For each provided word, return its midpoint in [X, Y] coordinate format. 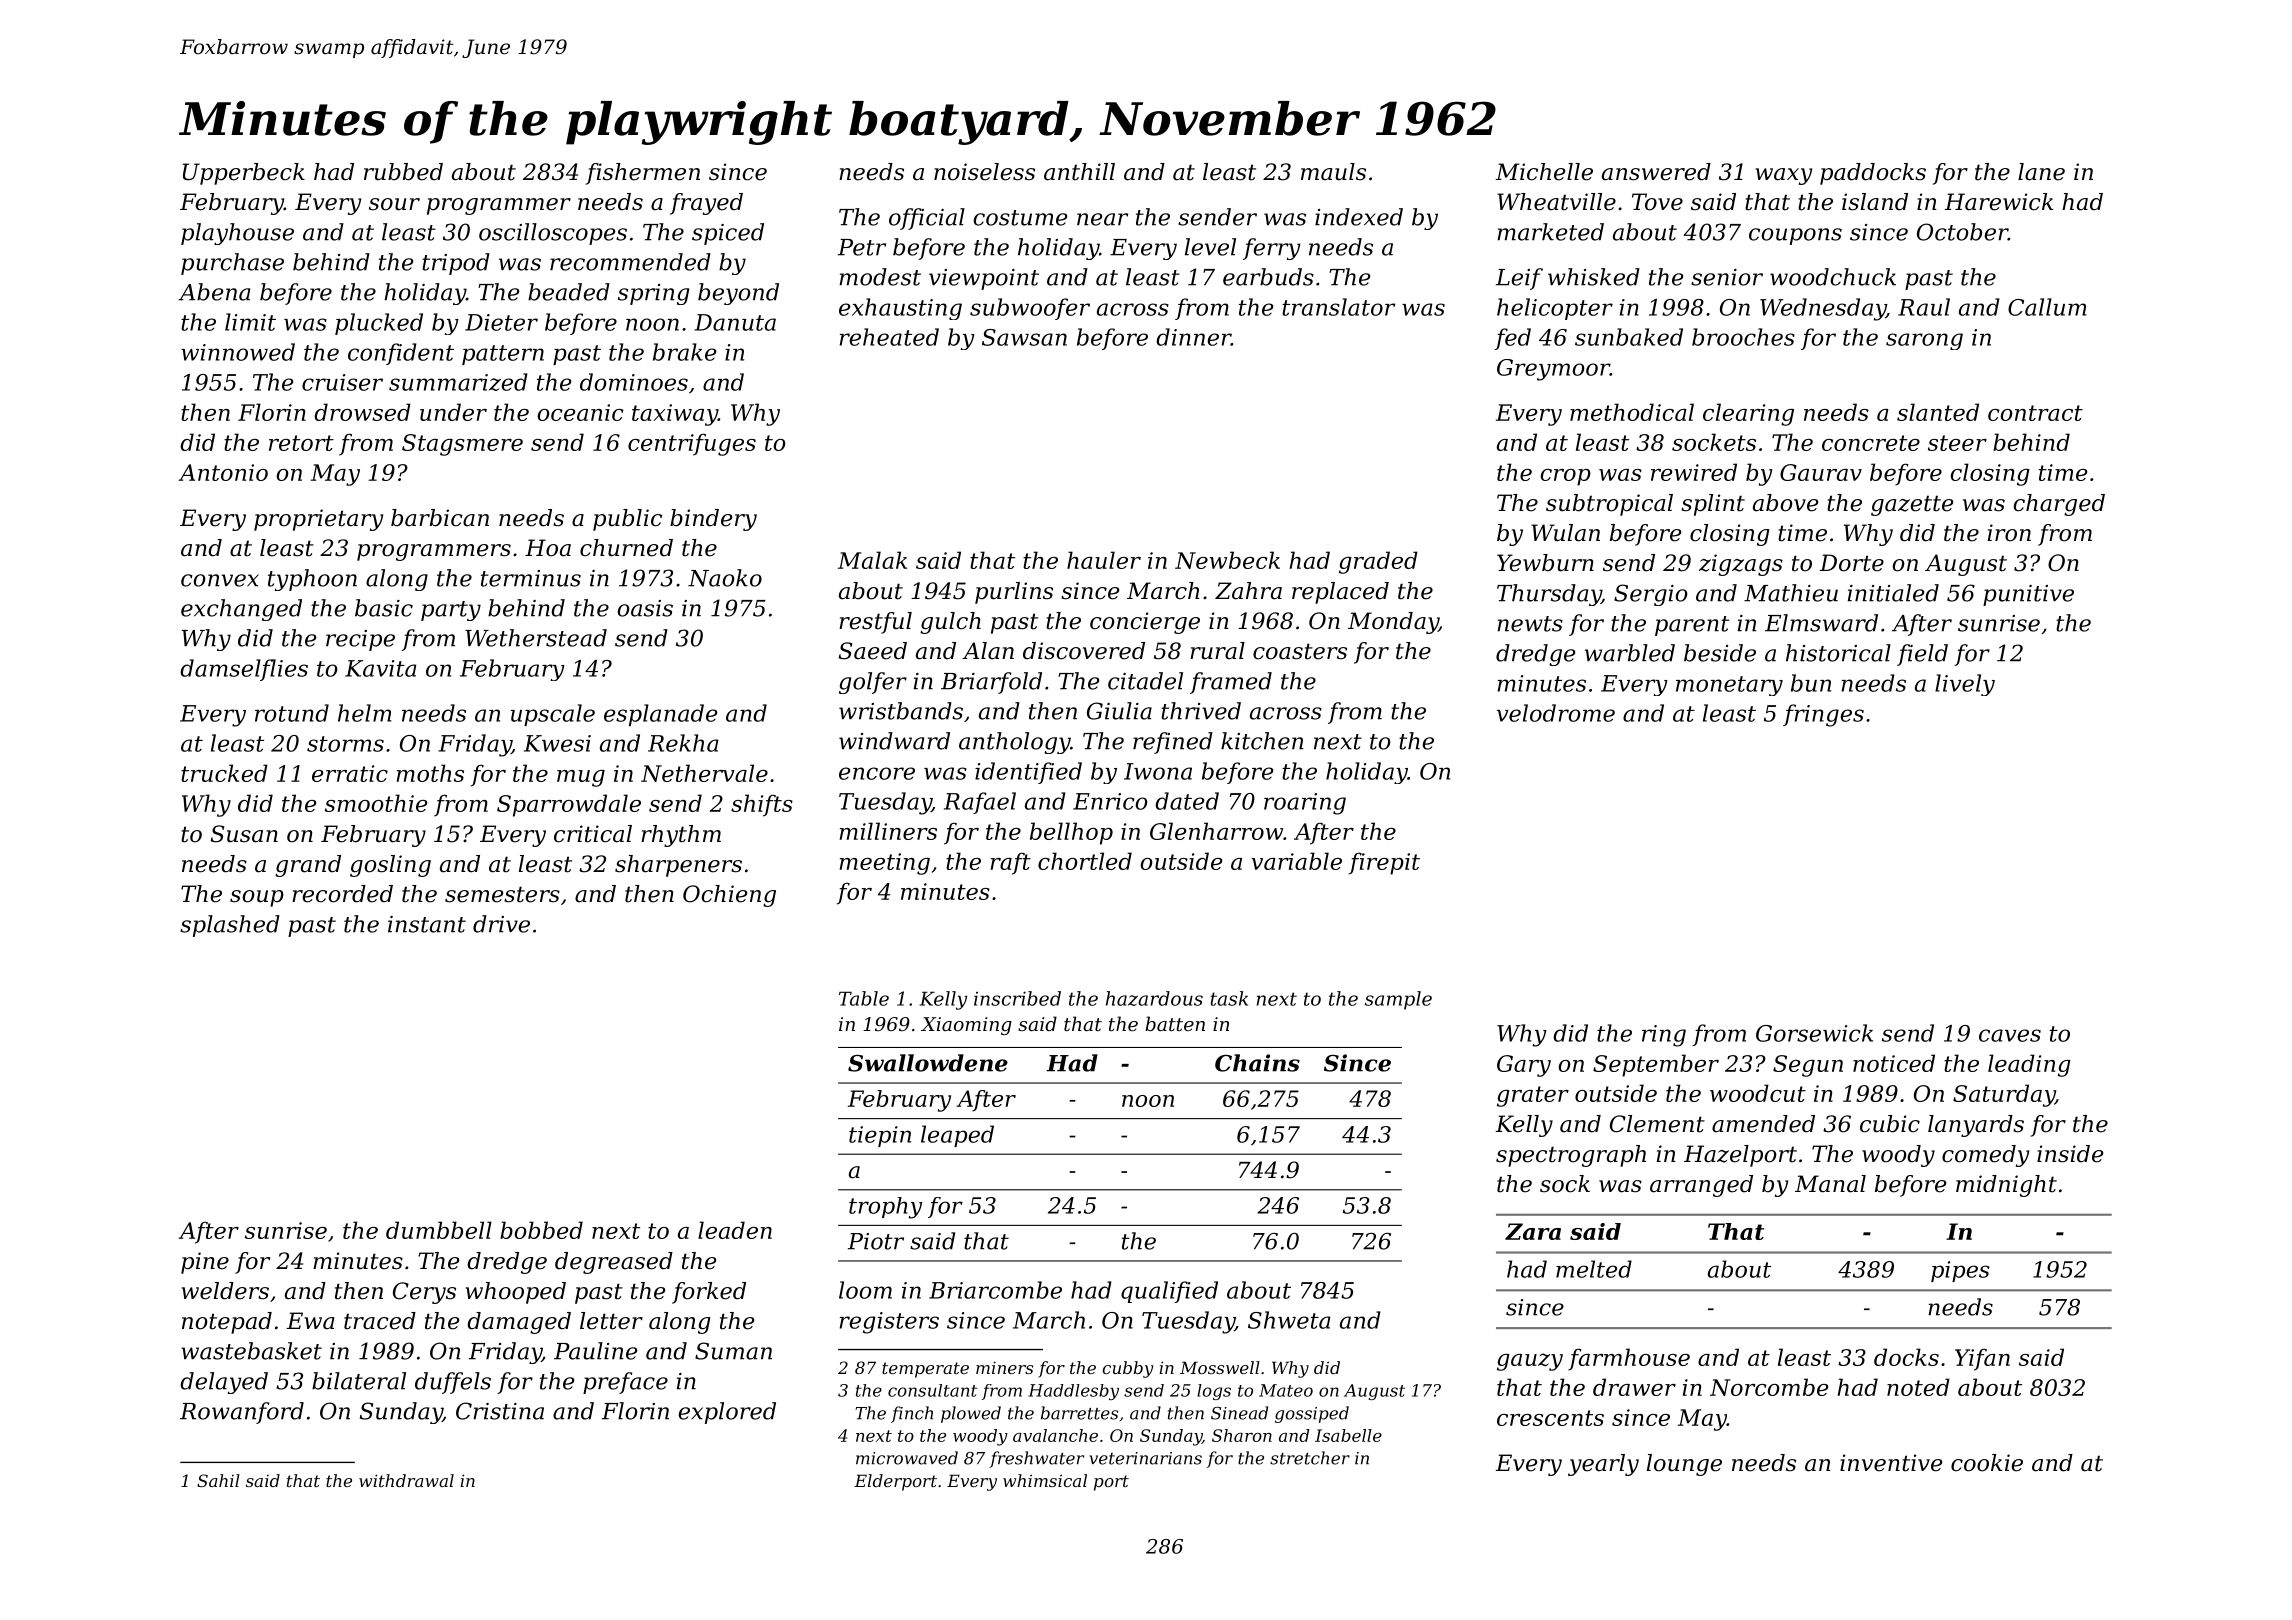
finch [912, 1414]
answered [1656, 172]
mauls [1333, 172]
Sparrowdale [569, 805]
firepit [1384, 863]
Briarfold [991, 683]
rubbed [403, 172]
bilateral [359, 1381]
